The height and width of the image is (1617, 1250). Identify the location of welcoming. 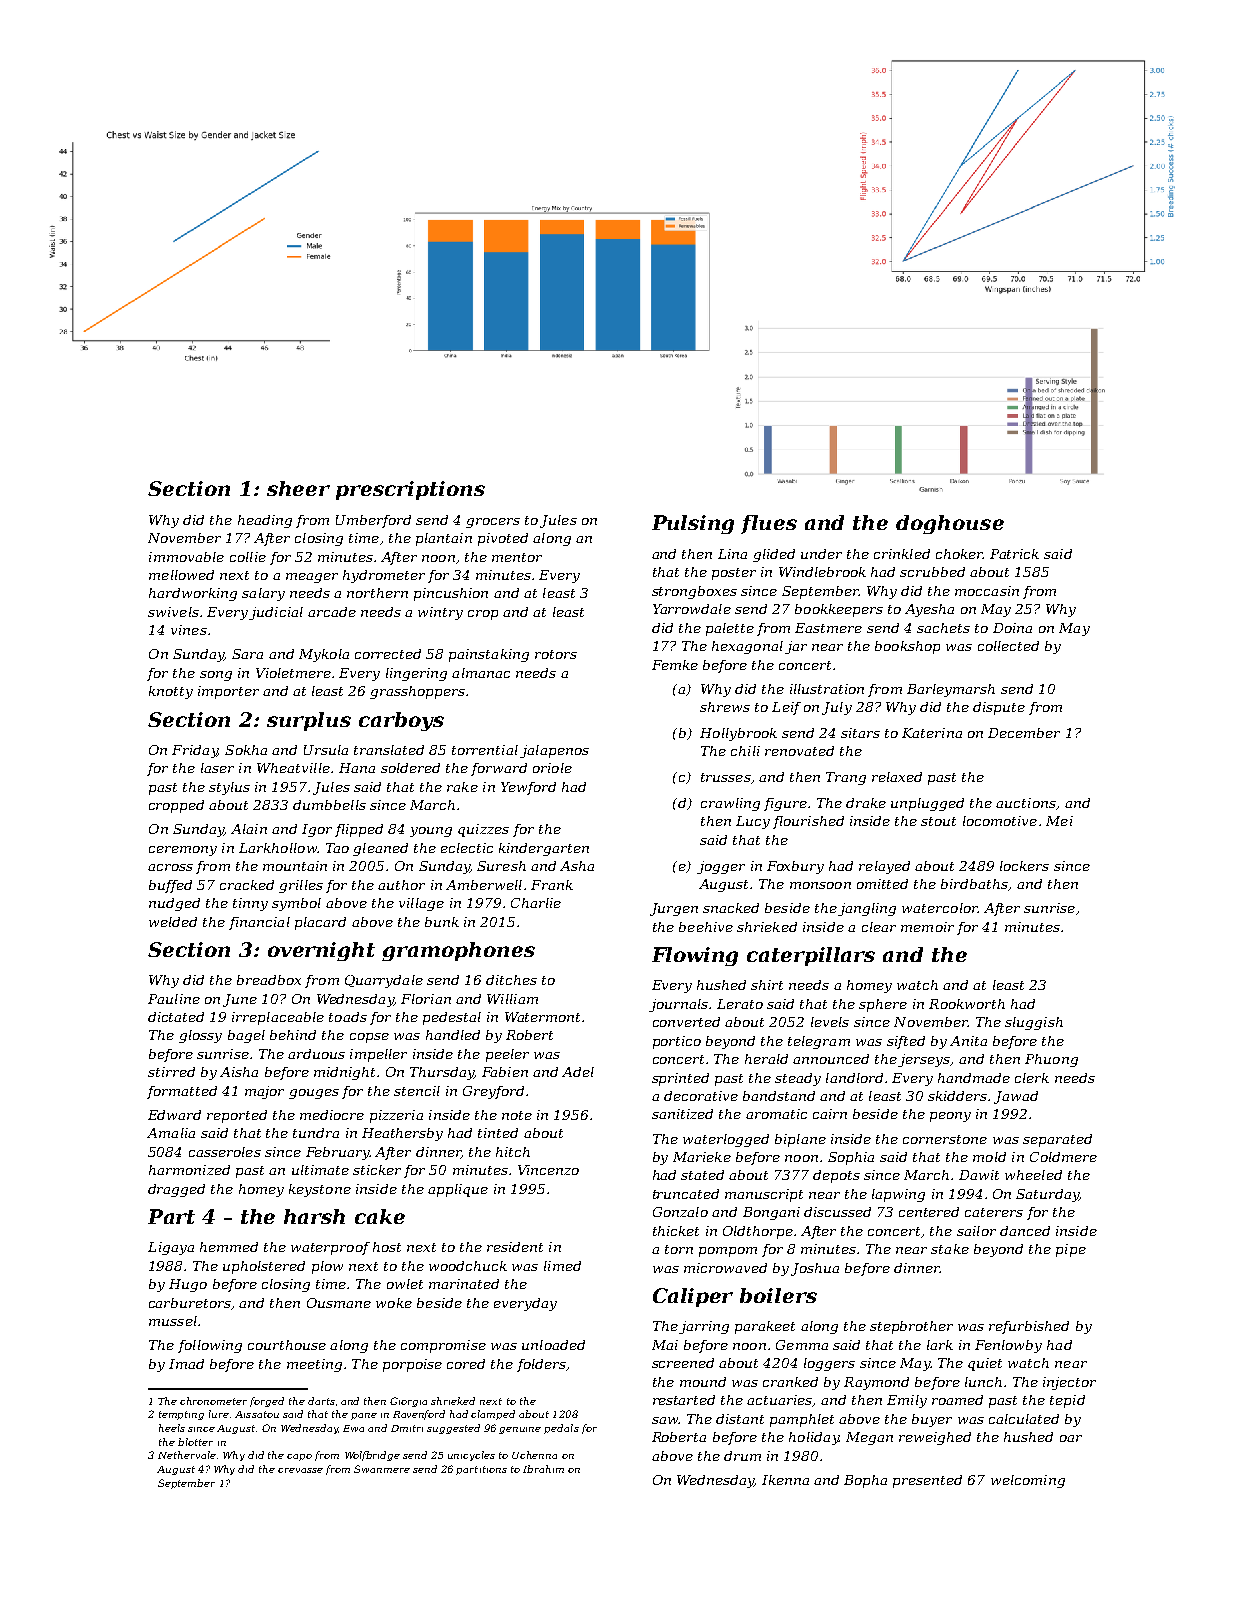
(1028, 1481).
